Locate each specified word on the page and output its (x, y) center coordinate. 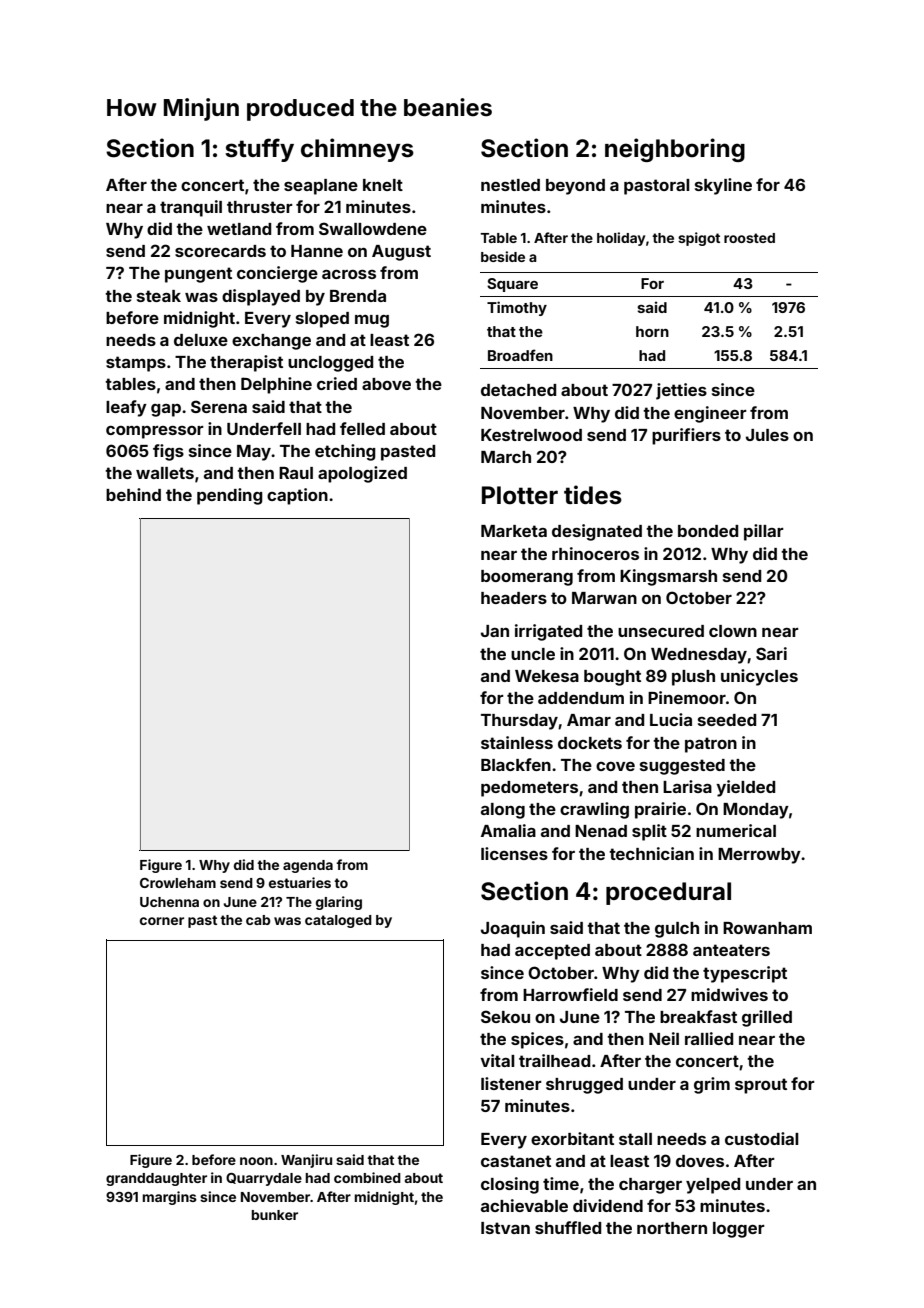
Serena (219, 406)
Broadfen (520, 355)
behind (133, 494)
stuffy (259, 150)
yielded (745, 788)
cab (258, 920)
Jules (767, 435)
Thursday (519, 722)
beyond (575, 187)
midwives (729, 994)
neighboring (675, 150)
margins (170, 1198)
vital (497, 1060)
